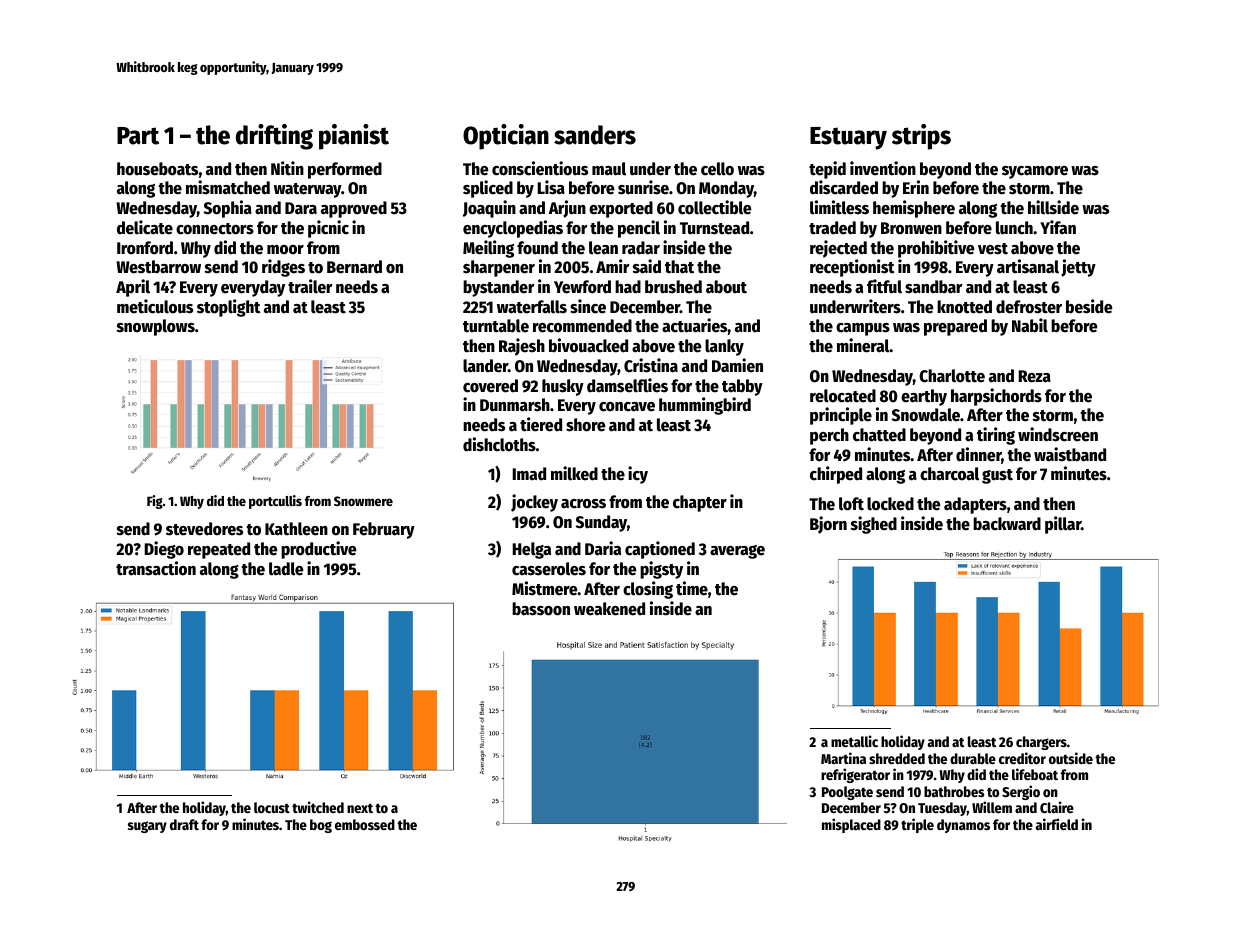 This screenshot has width=1233, height=952. Describe the element at coordinates (541, 609) in the screenshot. I see `bassoon` at that location.
